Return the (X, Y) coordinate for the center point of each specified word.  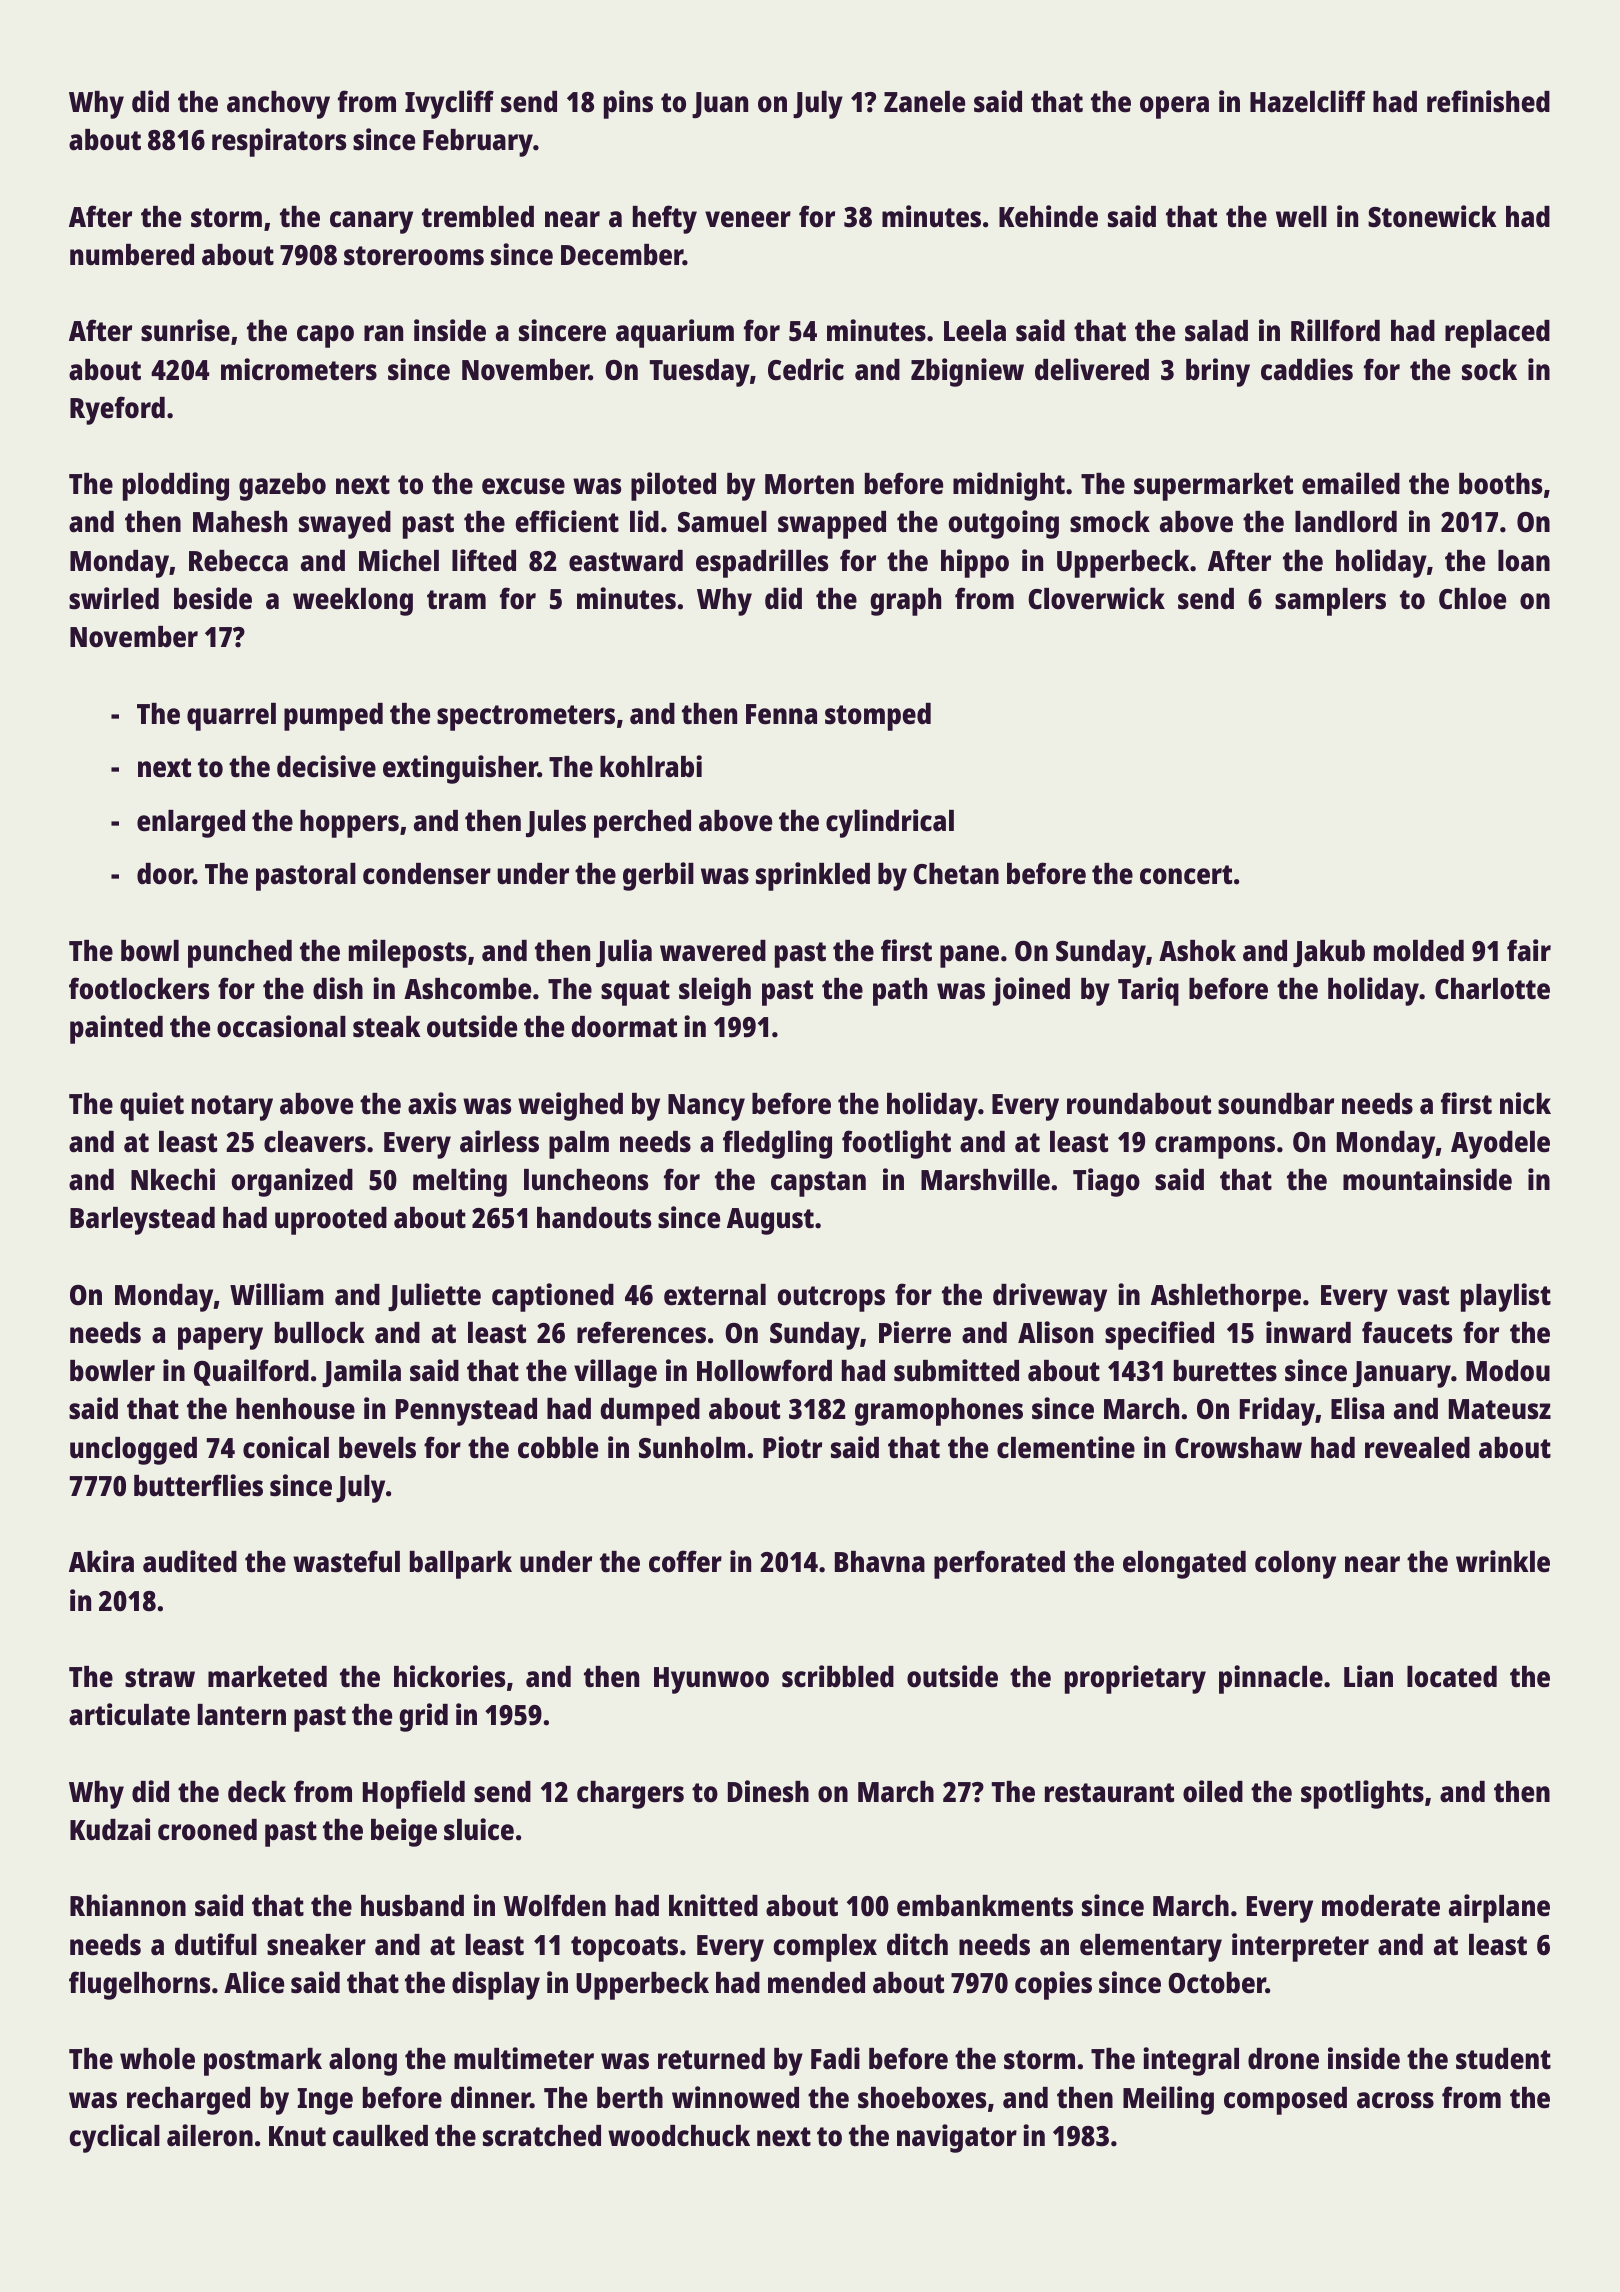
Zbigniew (967, 372)
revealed (1417, 1448)
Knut (297, 2136)
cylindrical (890, 823)
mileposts (408, 953)
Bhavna (880, 1562)
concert (1186, 875)
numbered (132, 255)
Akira (101, 1561)
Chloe (1472, 599)
